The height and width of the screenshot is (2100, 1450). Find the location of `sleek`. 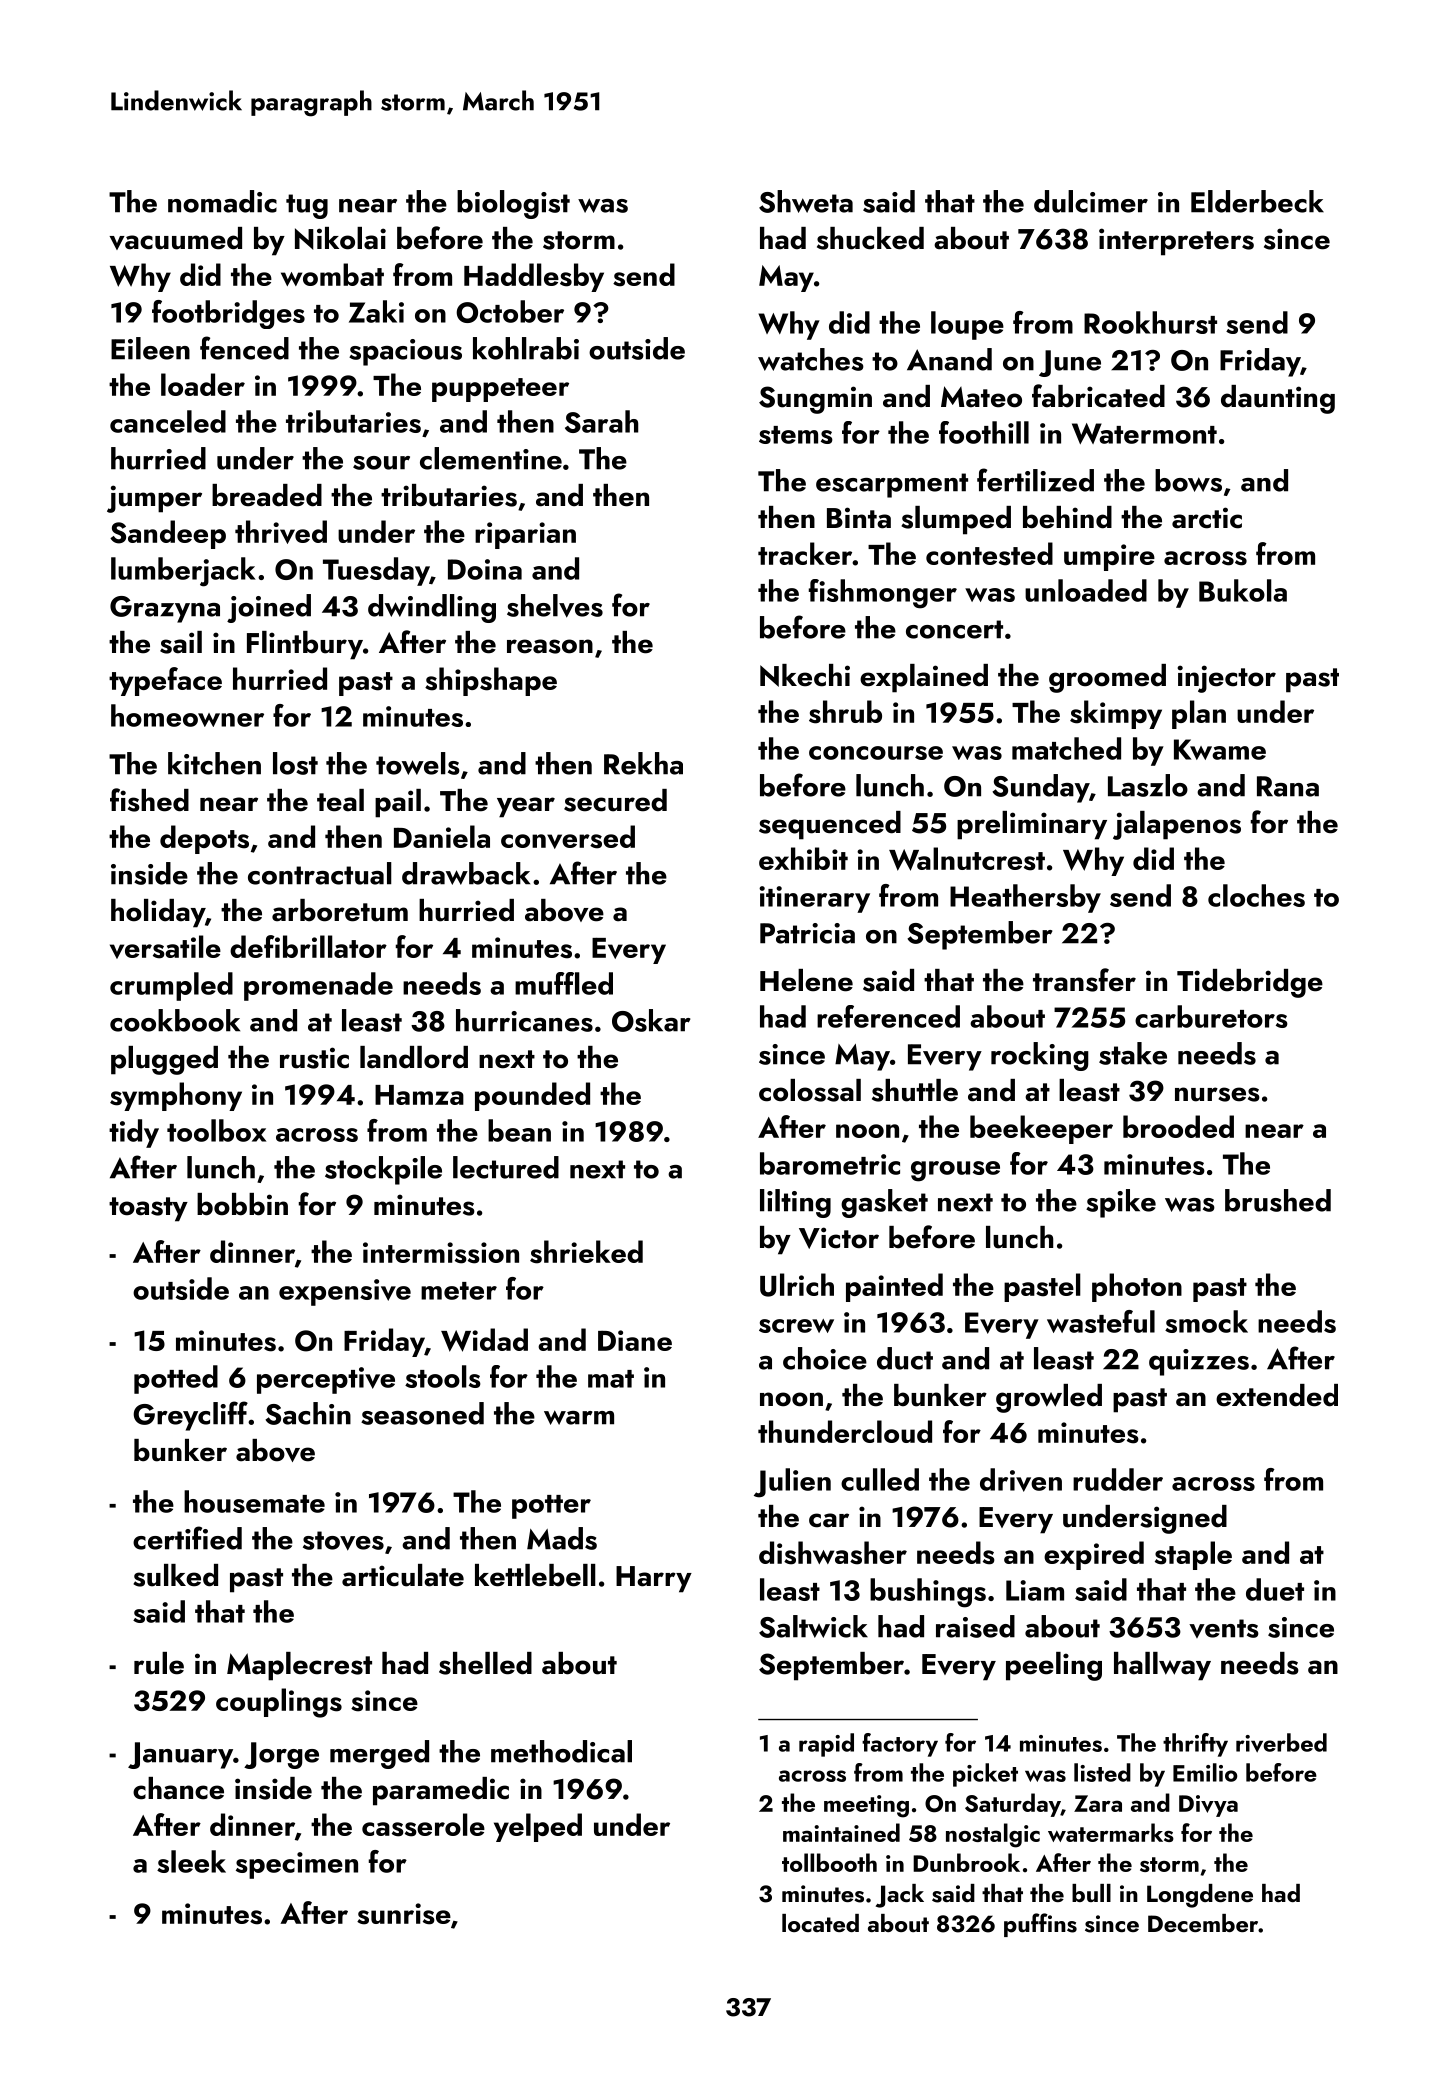

sleek is located at coordinates (191, 1861).
